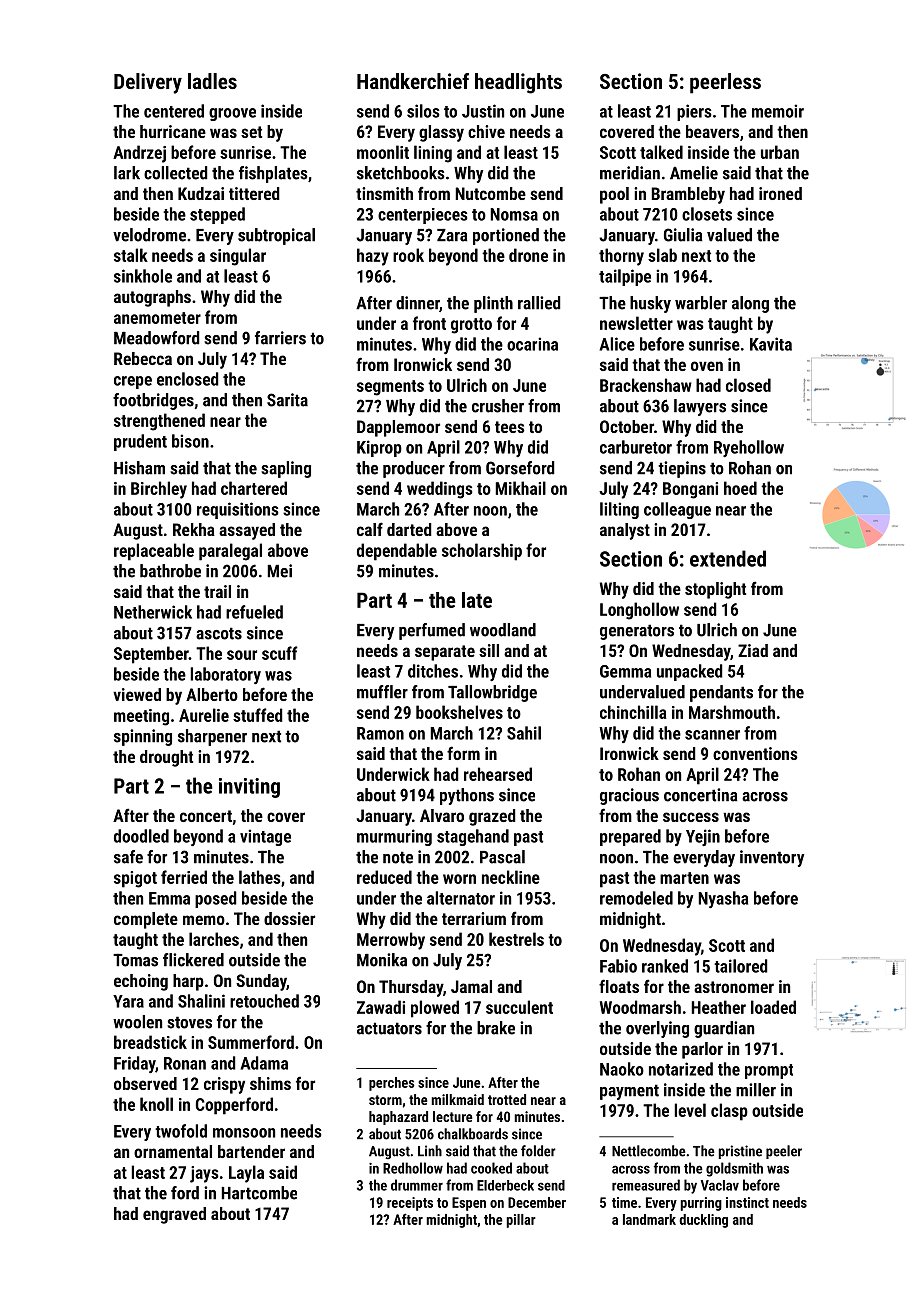 This screenshot has width=924, height=1308. What do you see at coordinates (518, 83) in the screenshot?
I see `headlights` at bounding box center [518, 83].
